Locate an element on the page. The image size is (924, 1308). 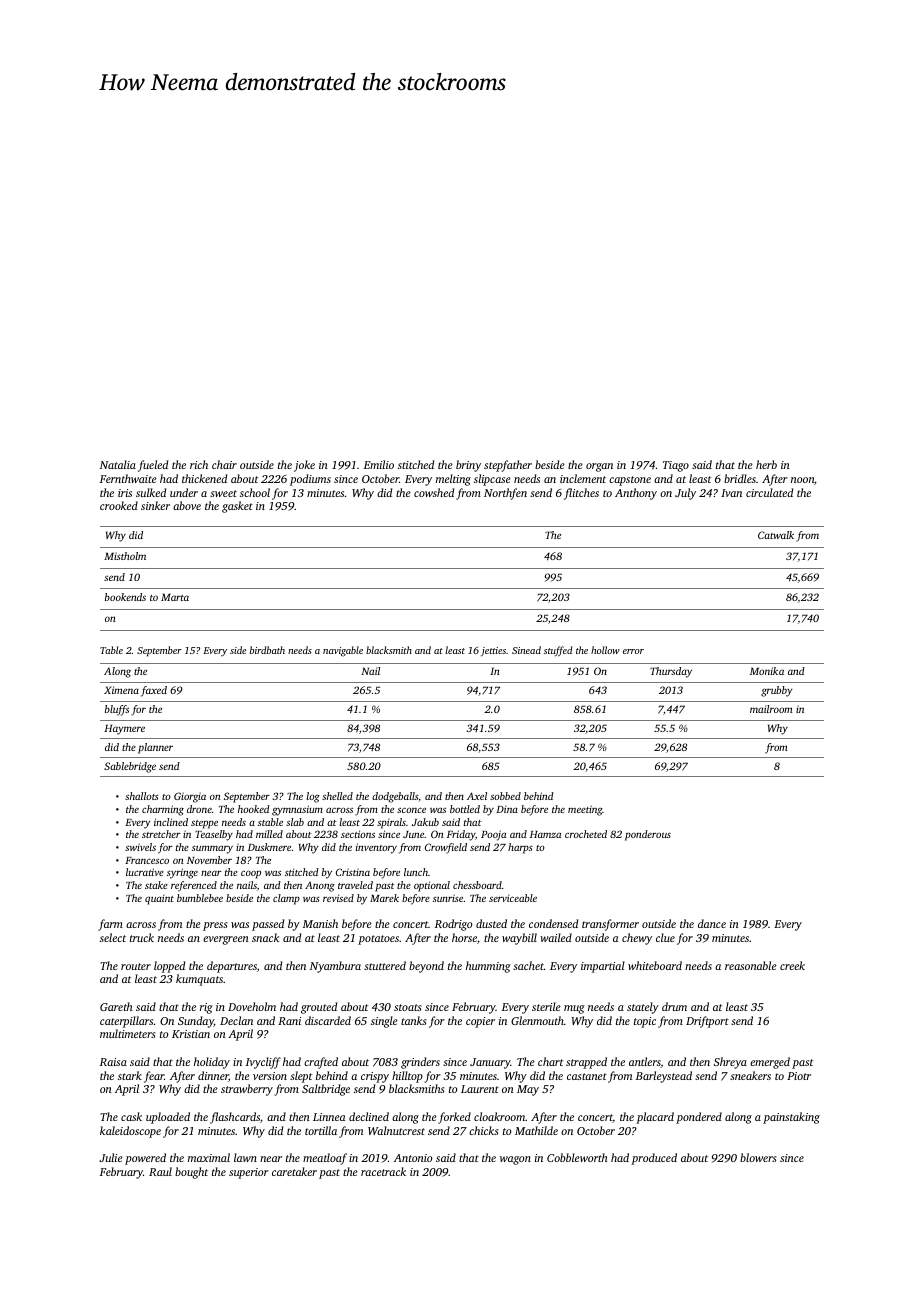
Catwalk is located at coordinates (776, 535).
